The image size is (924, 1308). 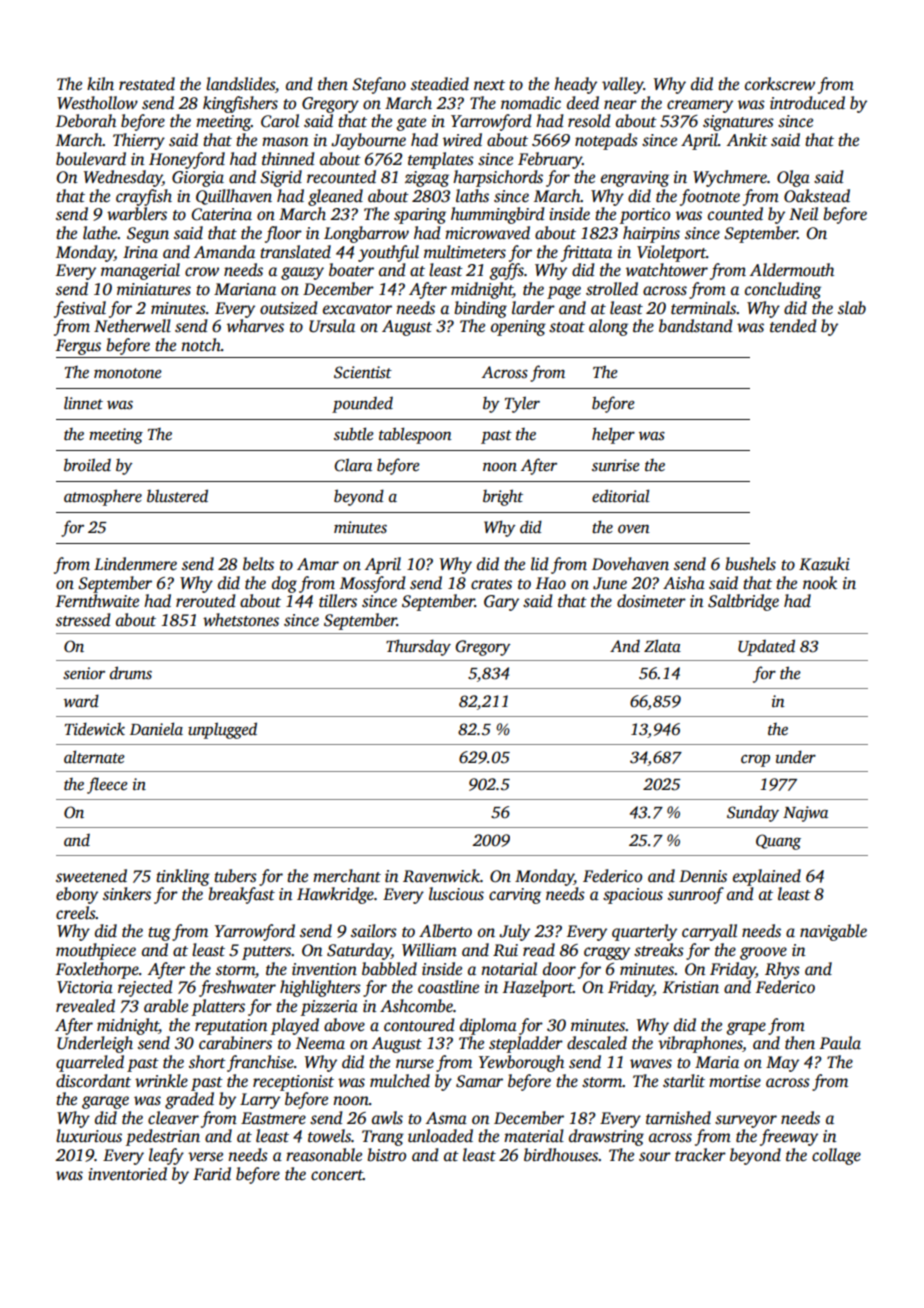 What do you see at coordinates (388, 253) in the page?
I see `youthful` at bounding box center [388, 253].
